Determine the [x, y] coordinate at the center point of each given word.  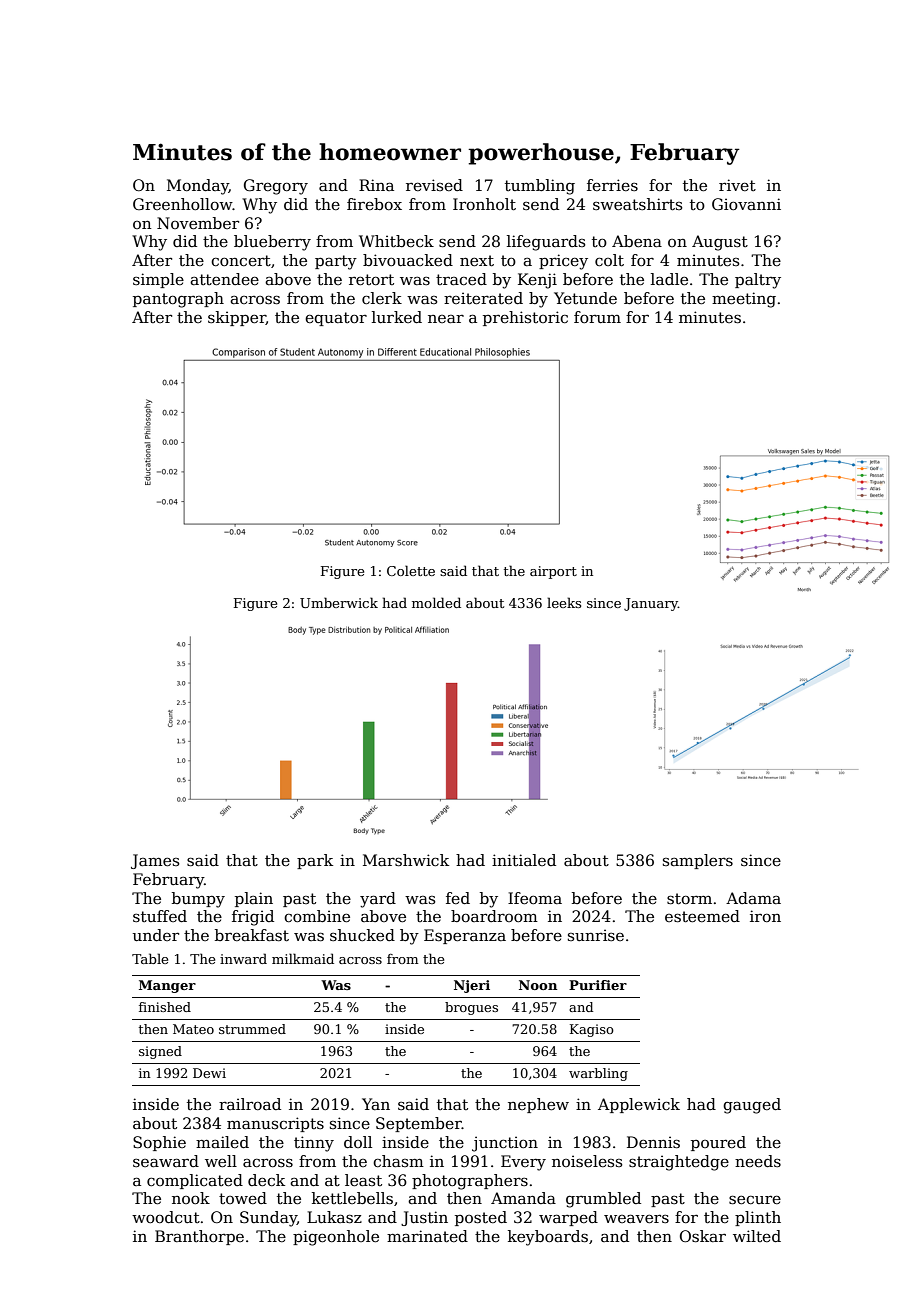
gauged [752, 1106]
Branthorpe [199, 1237]
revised [434, 185]
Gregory [276, 187]
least [363, 1180]
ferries [612, 185]
